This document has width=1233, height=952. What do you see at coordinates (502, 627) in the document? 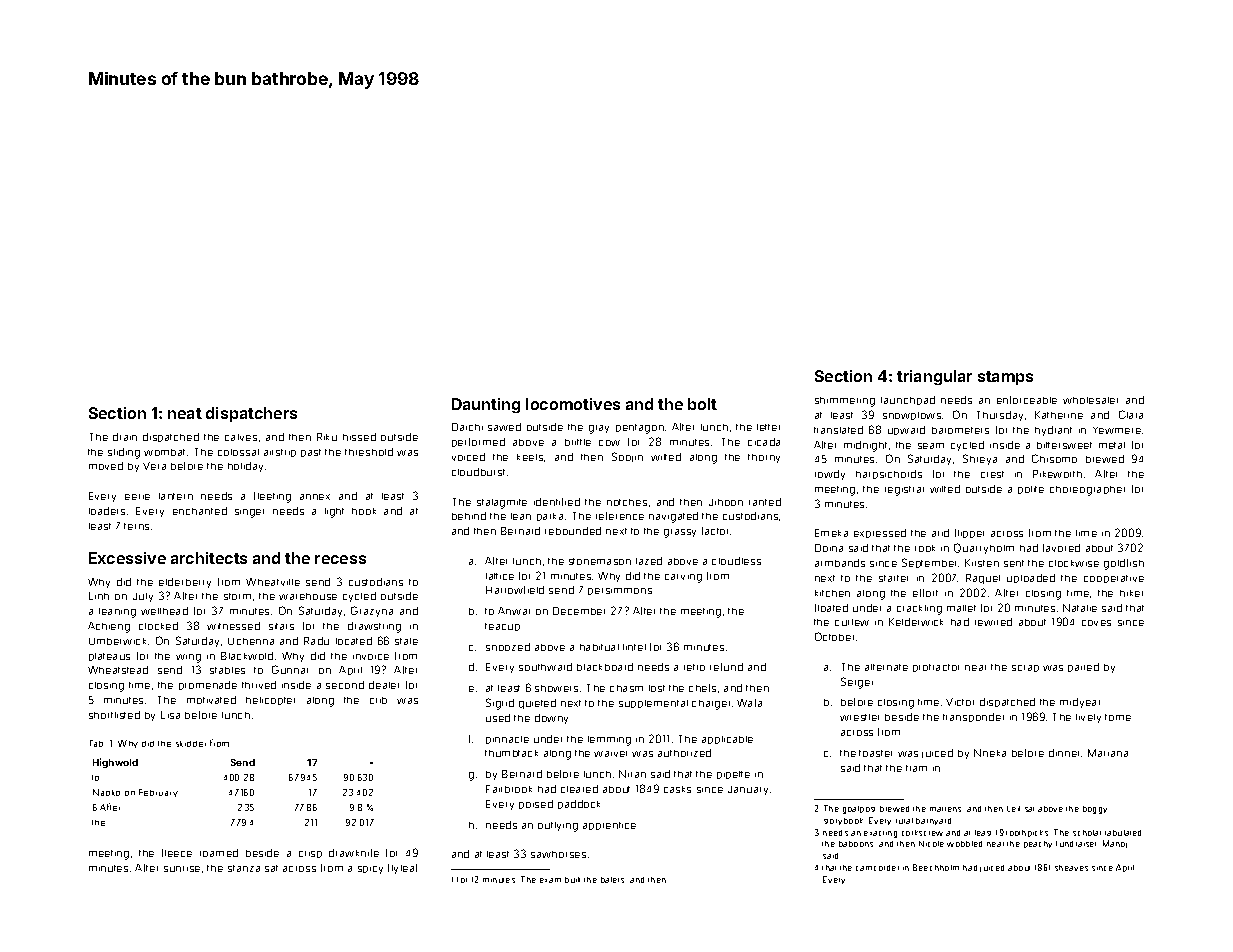
I see `teacup` at bounding box center [502, 627].
